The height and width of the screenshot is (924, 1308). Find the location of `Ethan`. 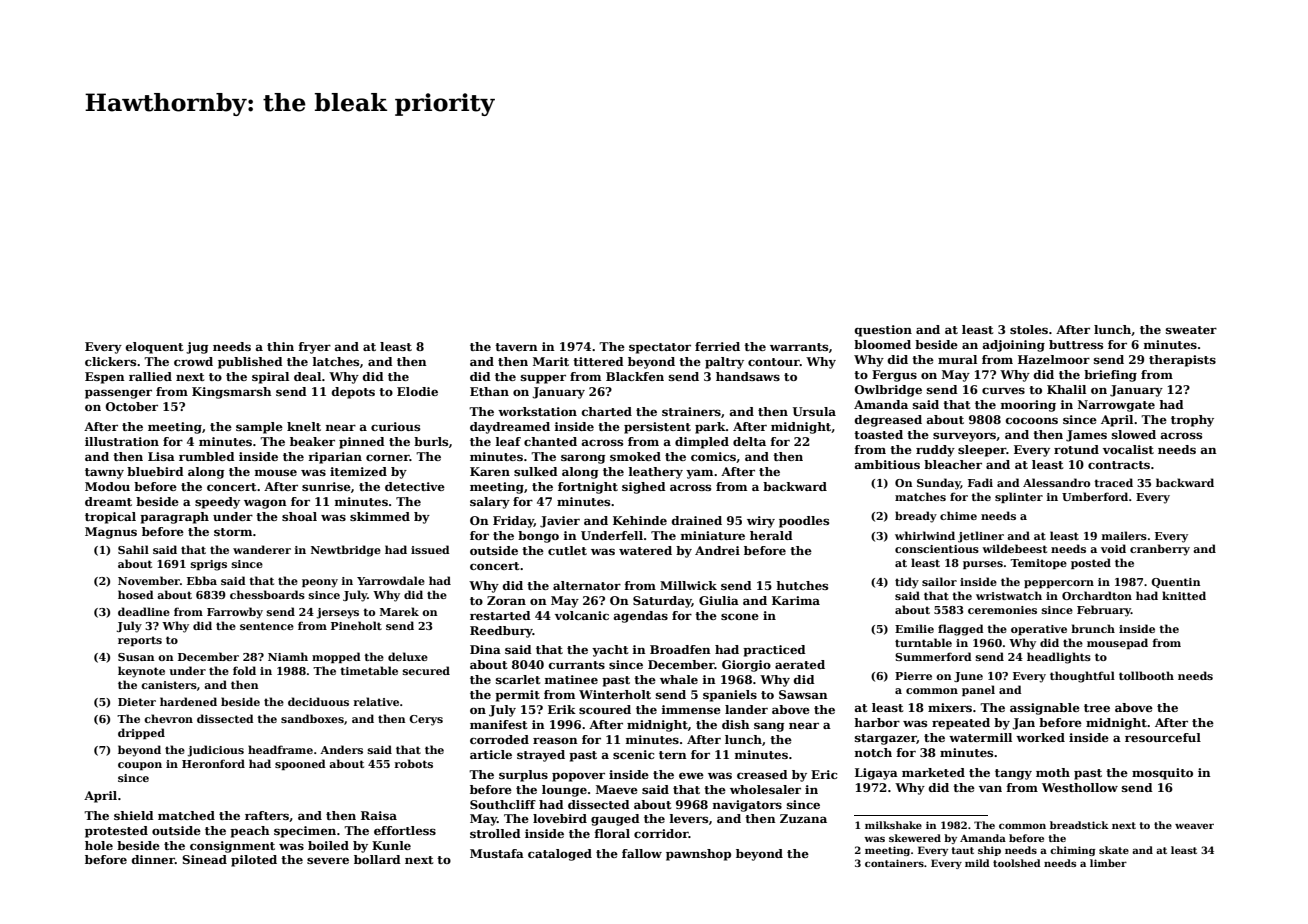

Ethan is located at coordinates (489, 391).
